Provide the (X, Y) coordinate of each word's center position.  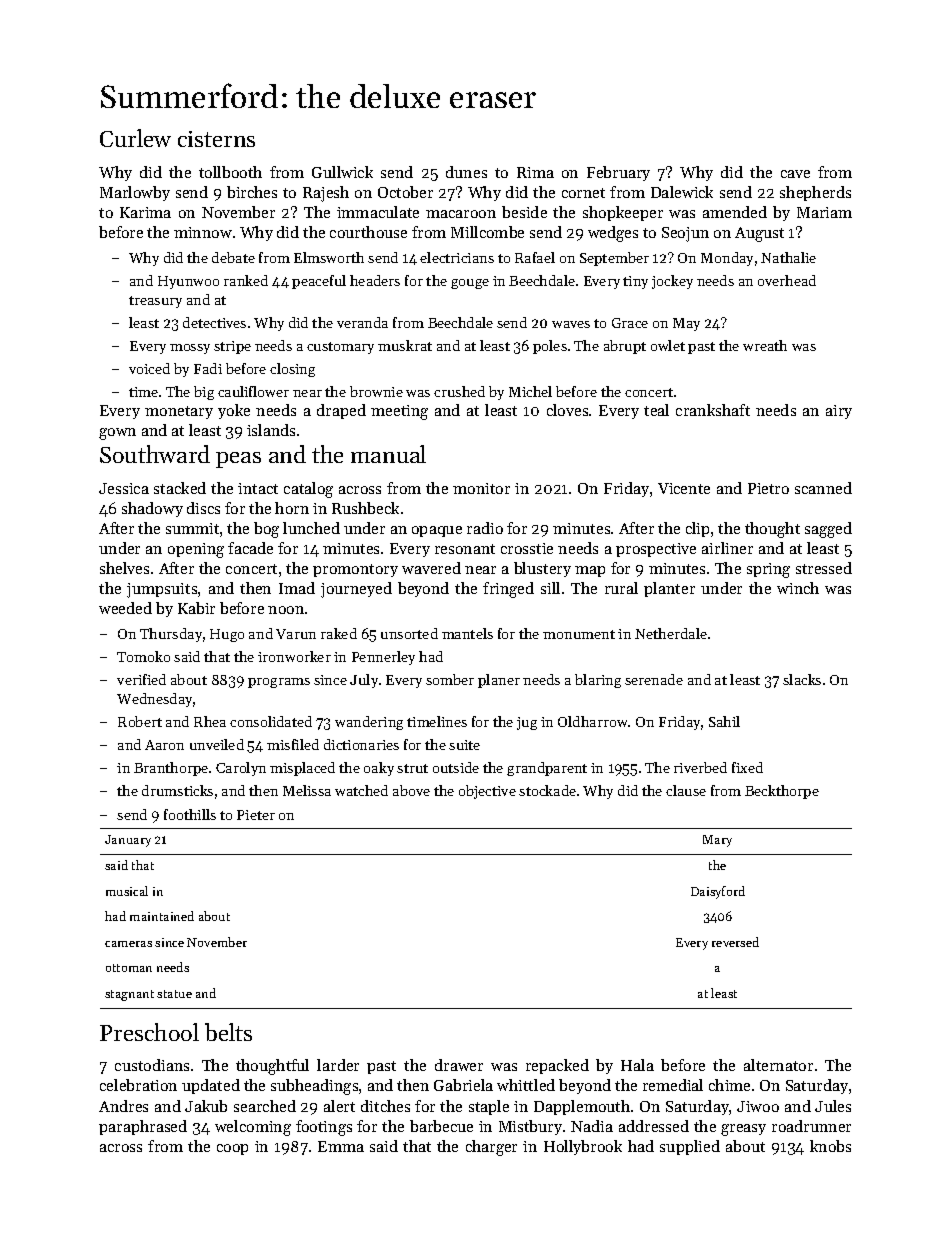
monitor (481, 488)
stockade (547, 790)
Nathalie (788, 257)
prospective (656, 550)
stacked (180, 488)
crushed (459, 391)
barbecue (441, 1126)
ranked (246, 280)
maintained (162, 916)
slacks (802, 679)
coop (232, 1149)
